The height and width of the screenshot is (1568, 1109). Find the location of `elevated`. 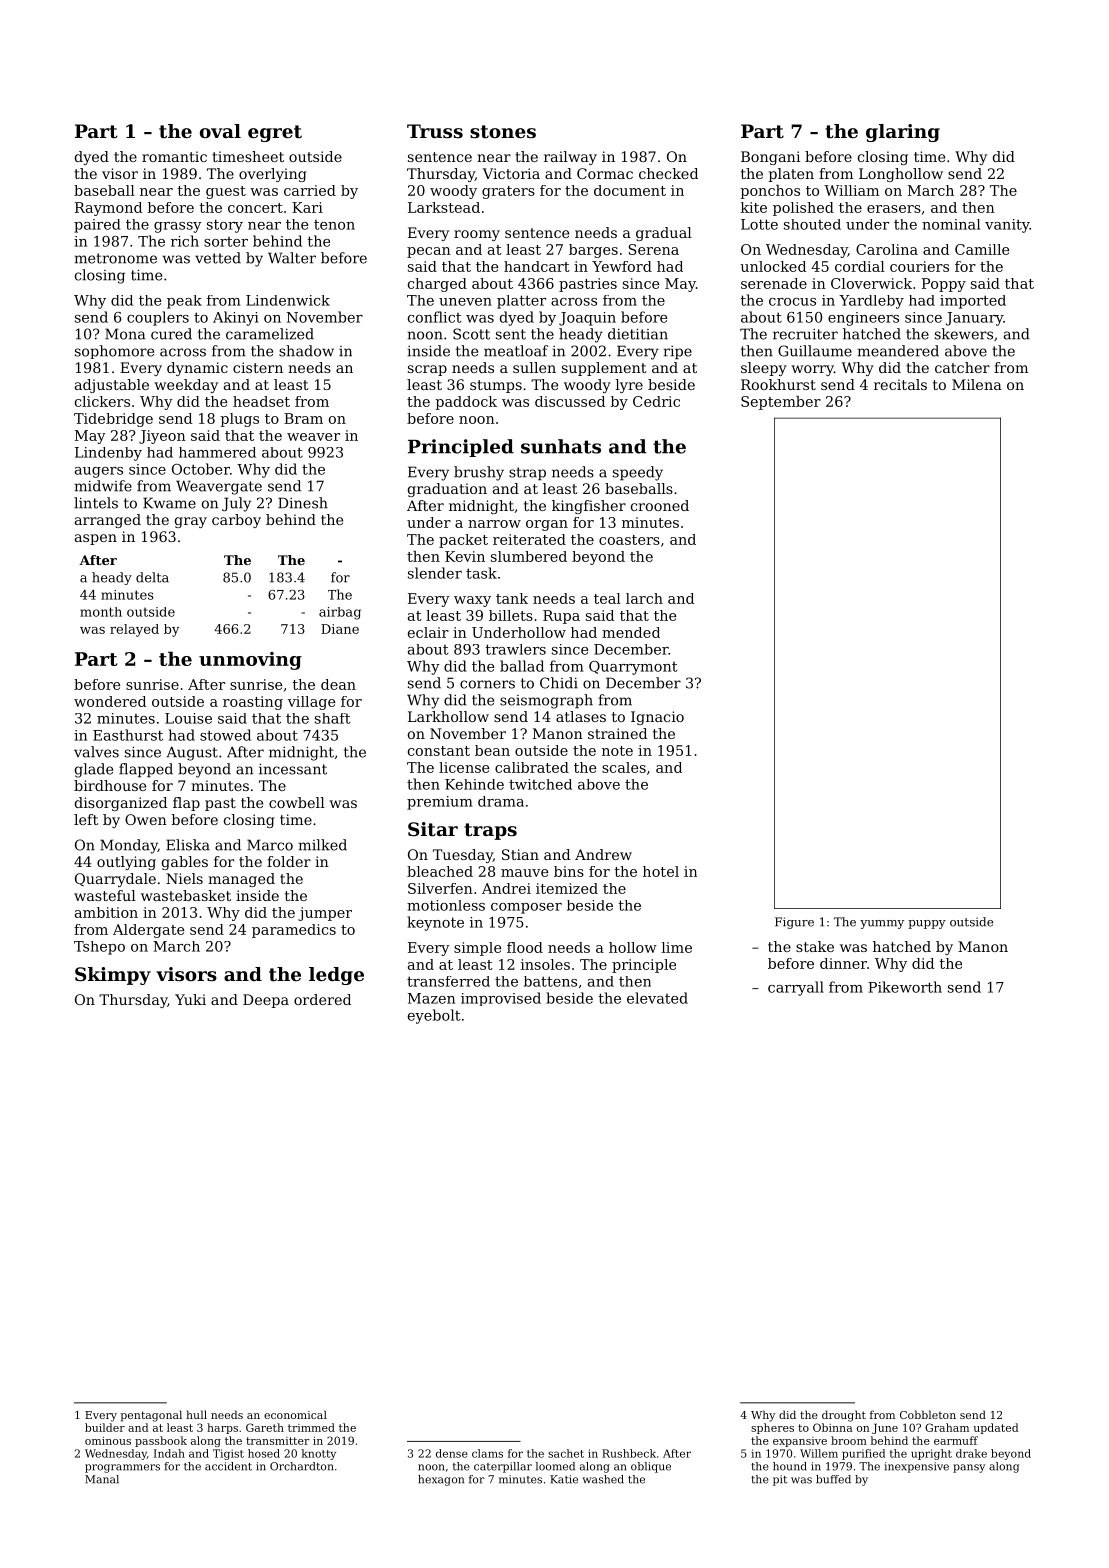

elevated is located at coordinates (657, 998).
